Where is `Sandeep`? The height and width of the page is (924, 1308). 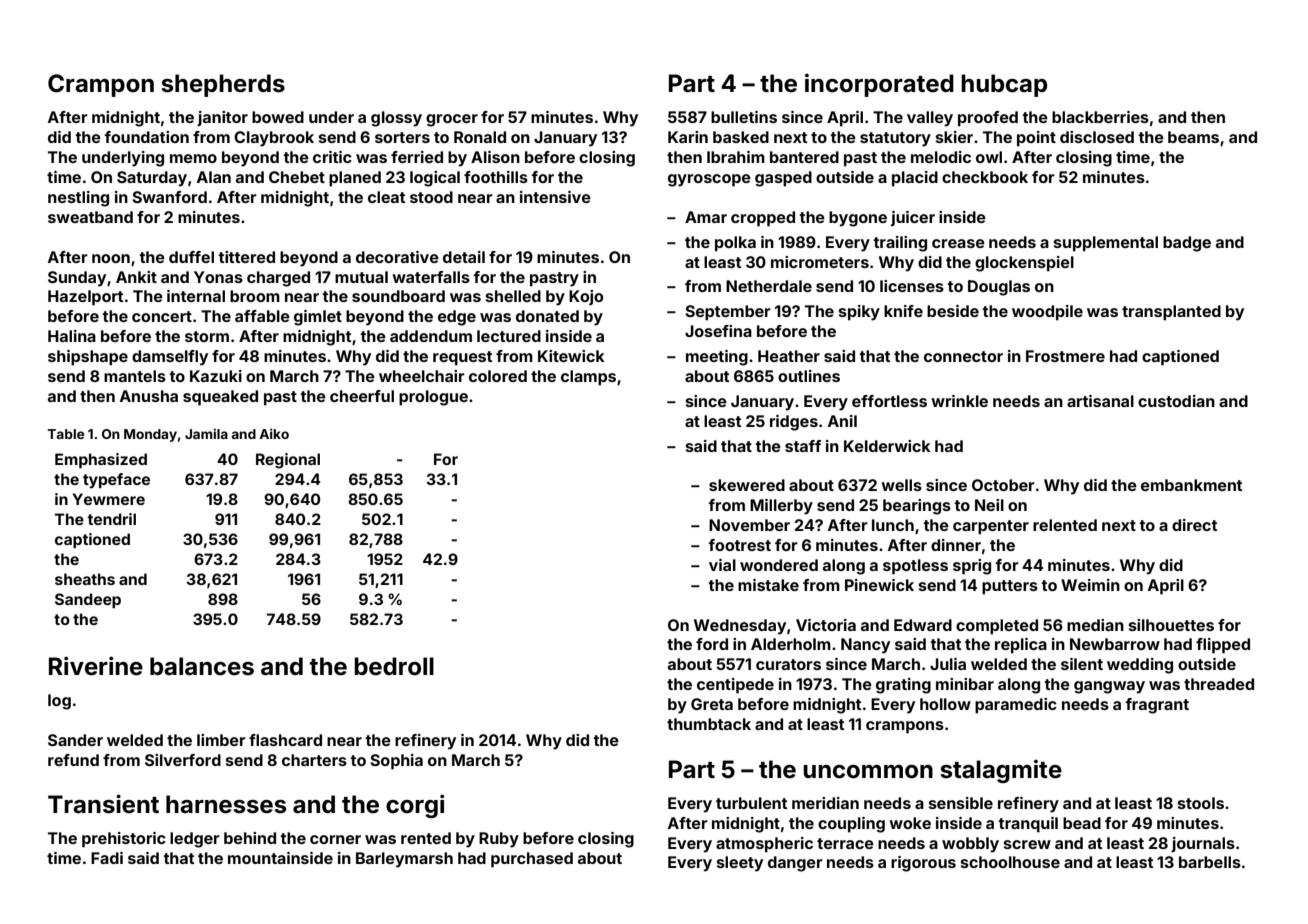
Sandeep is located at coordinates (88, 600).
